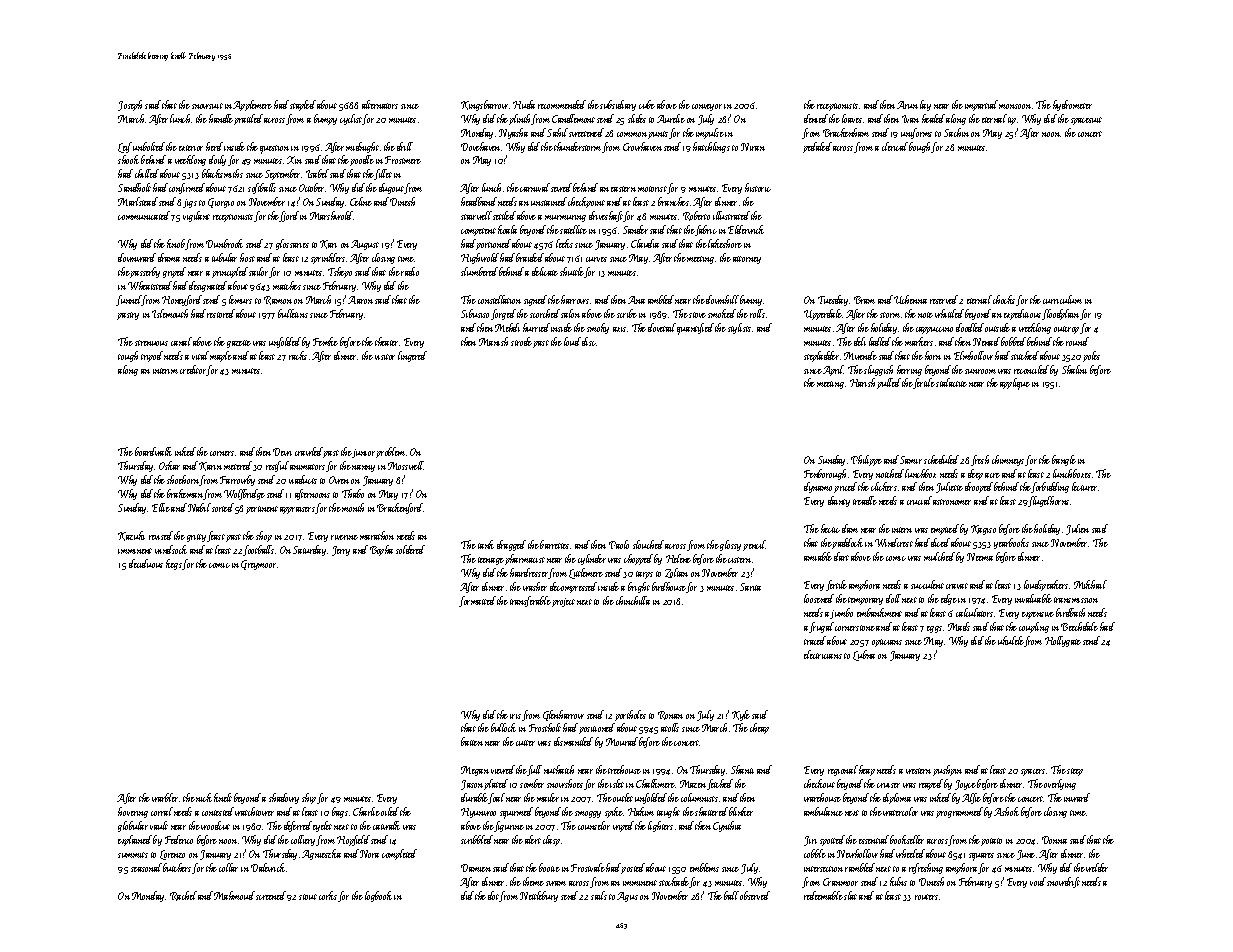  Describe the element at coordinates (1075, 772) in the screenshot. I see `steep` at that location.
